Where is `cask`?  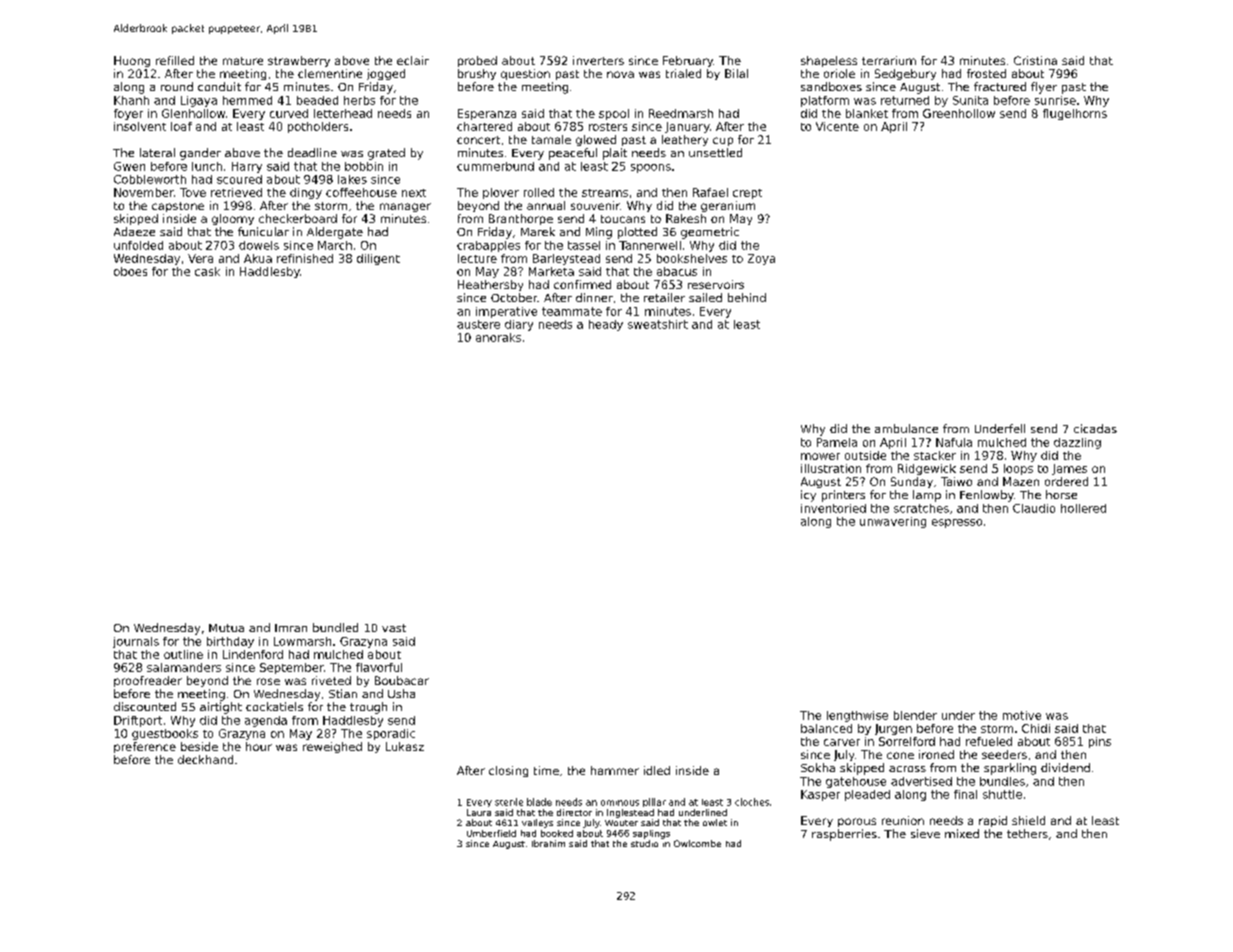 cask is located at coordinates (207, 271).
